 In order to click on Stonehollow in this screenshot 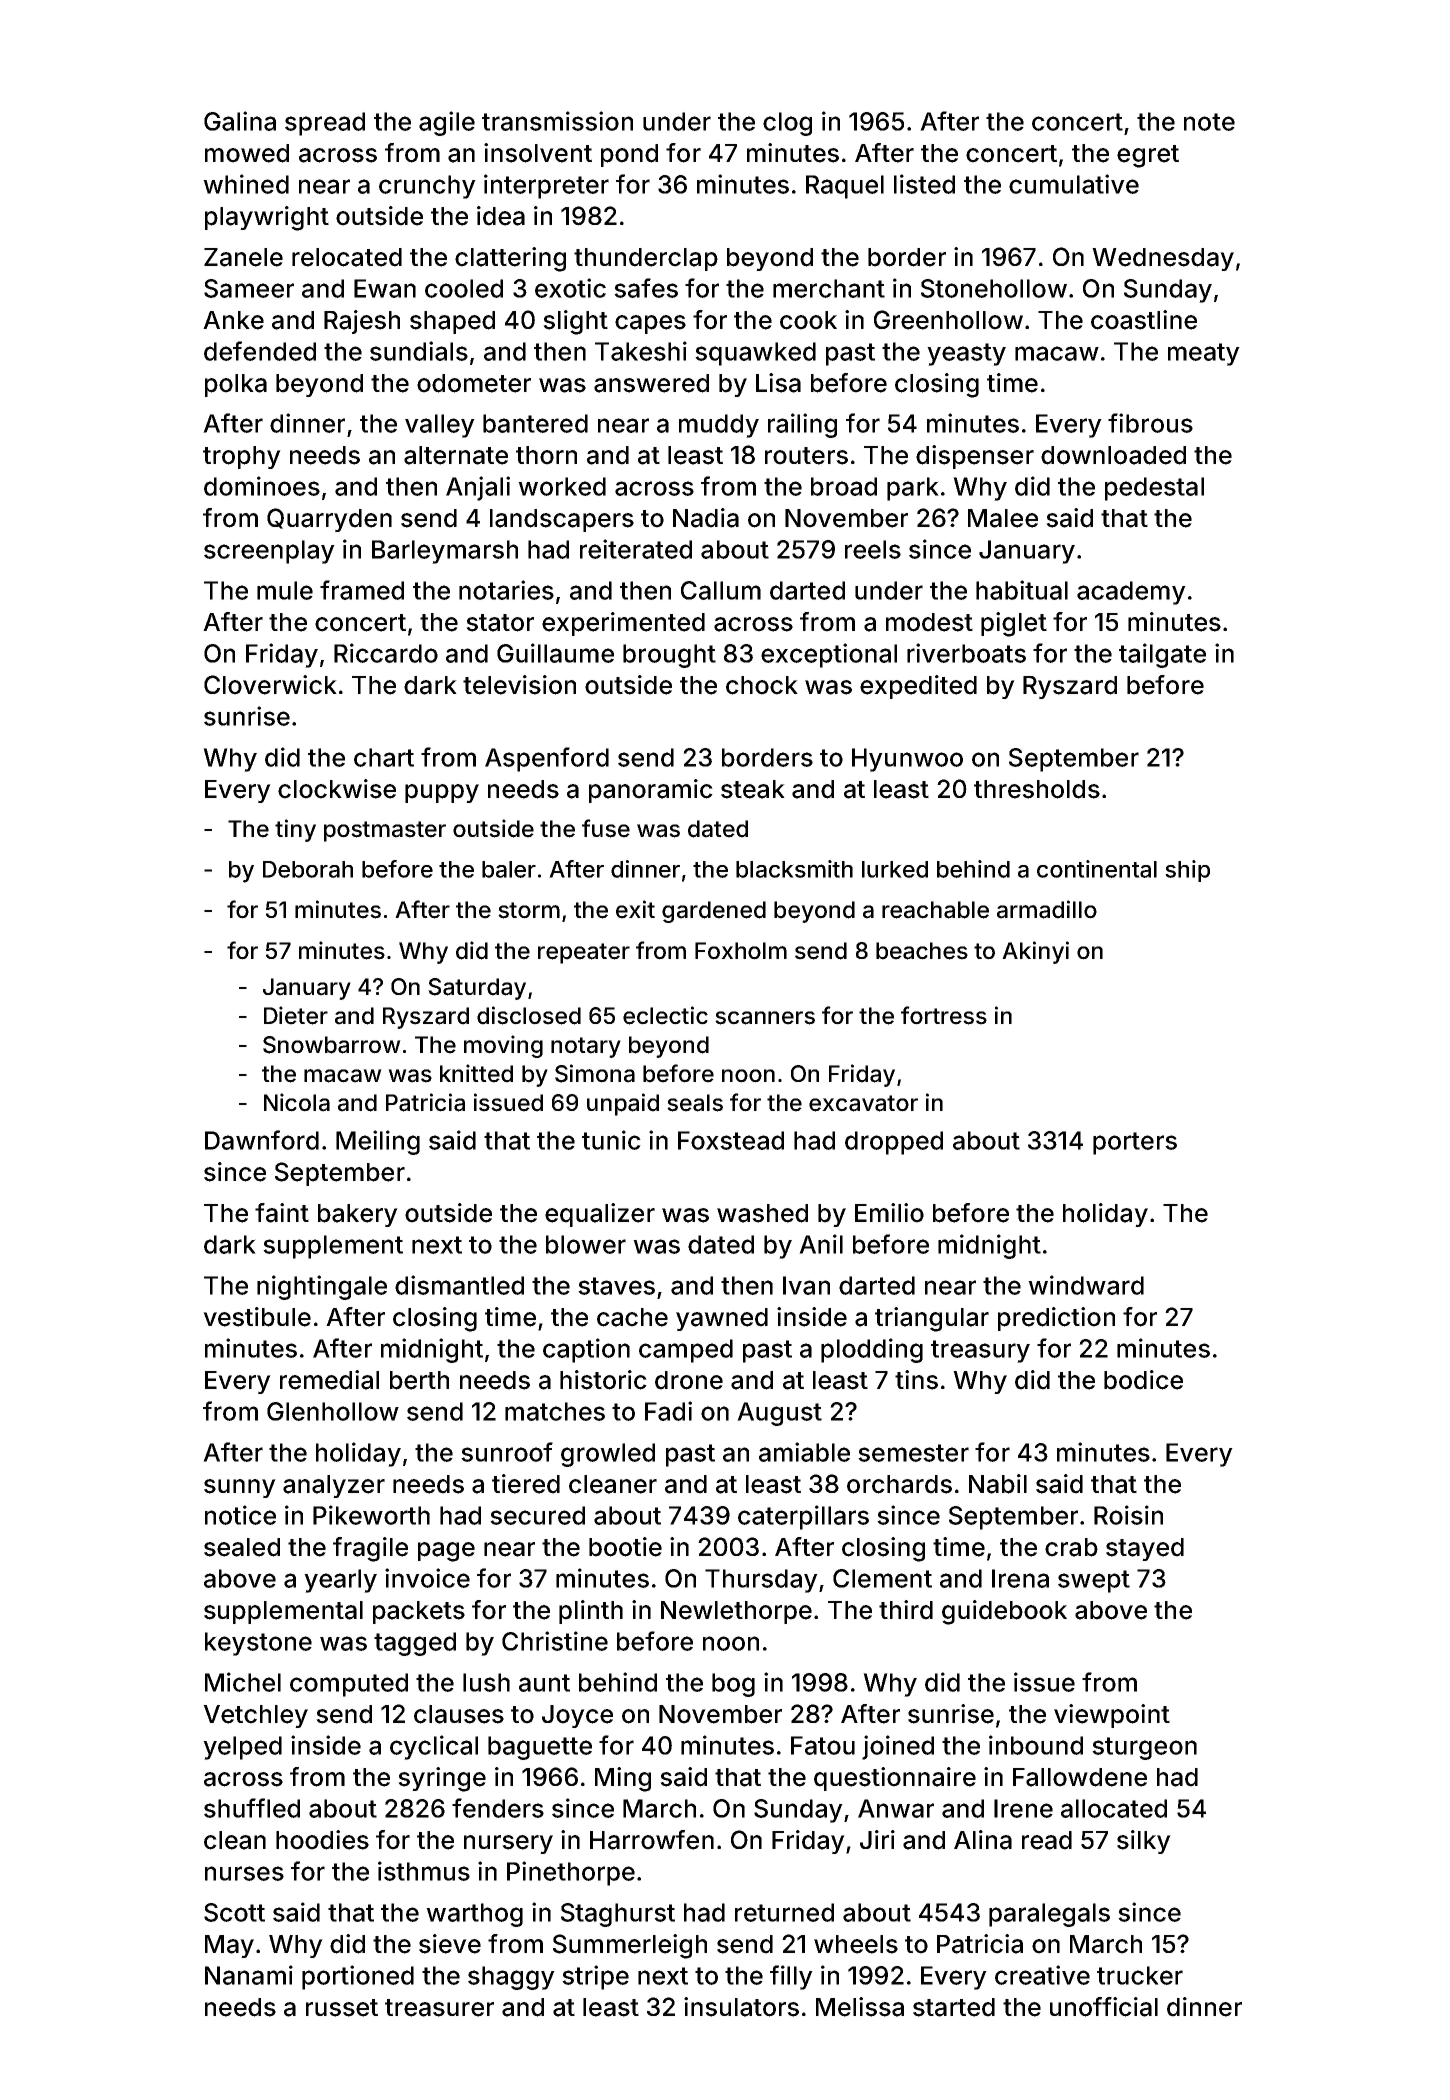, I will do `click(994, 288)`.
